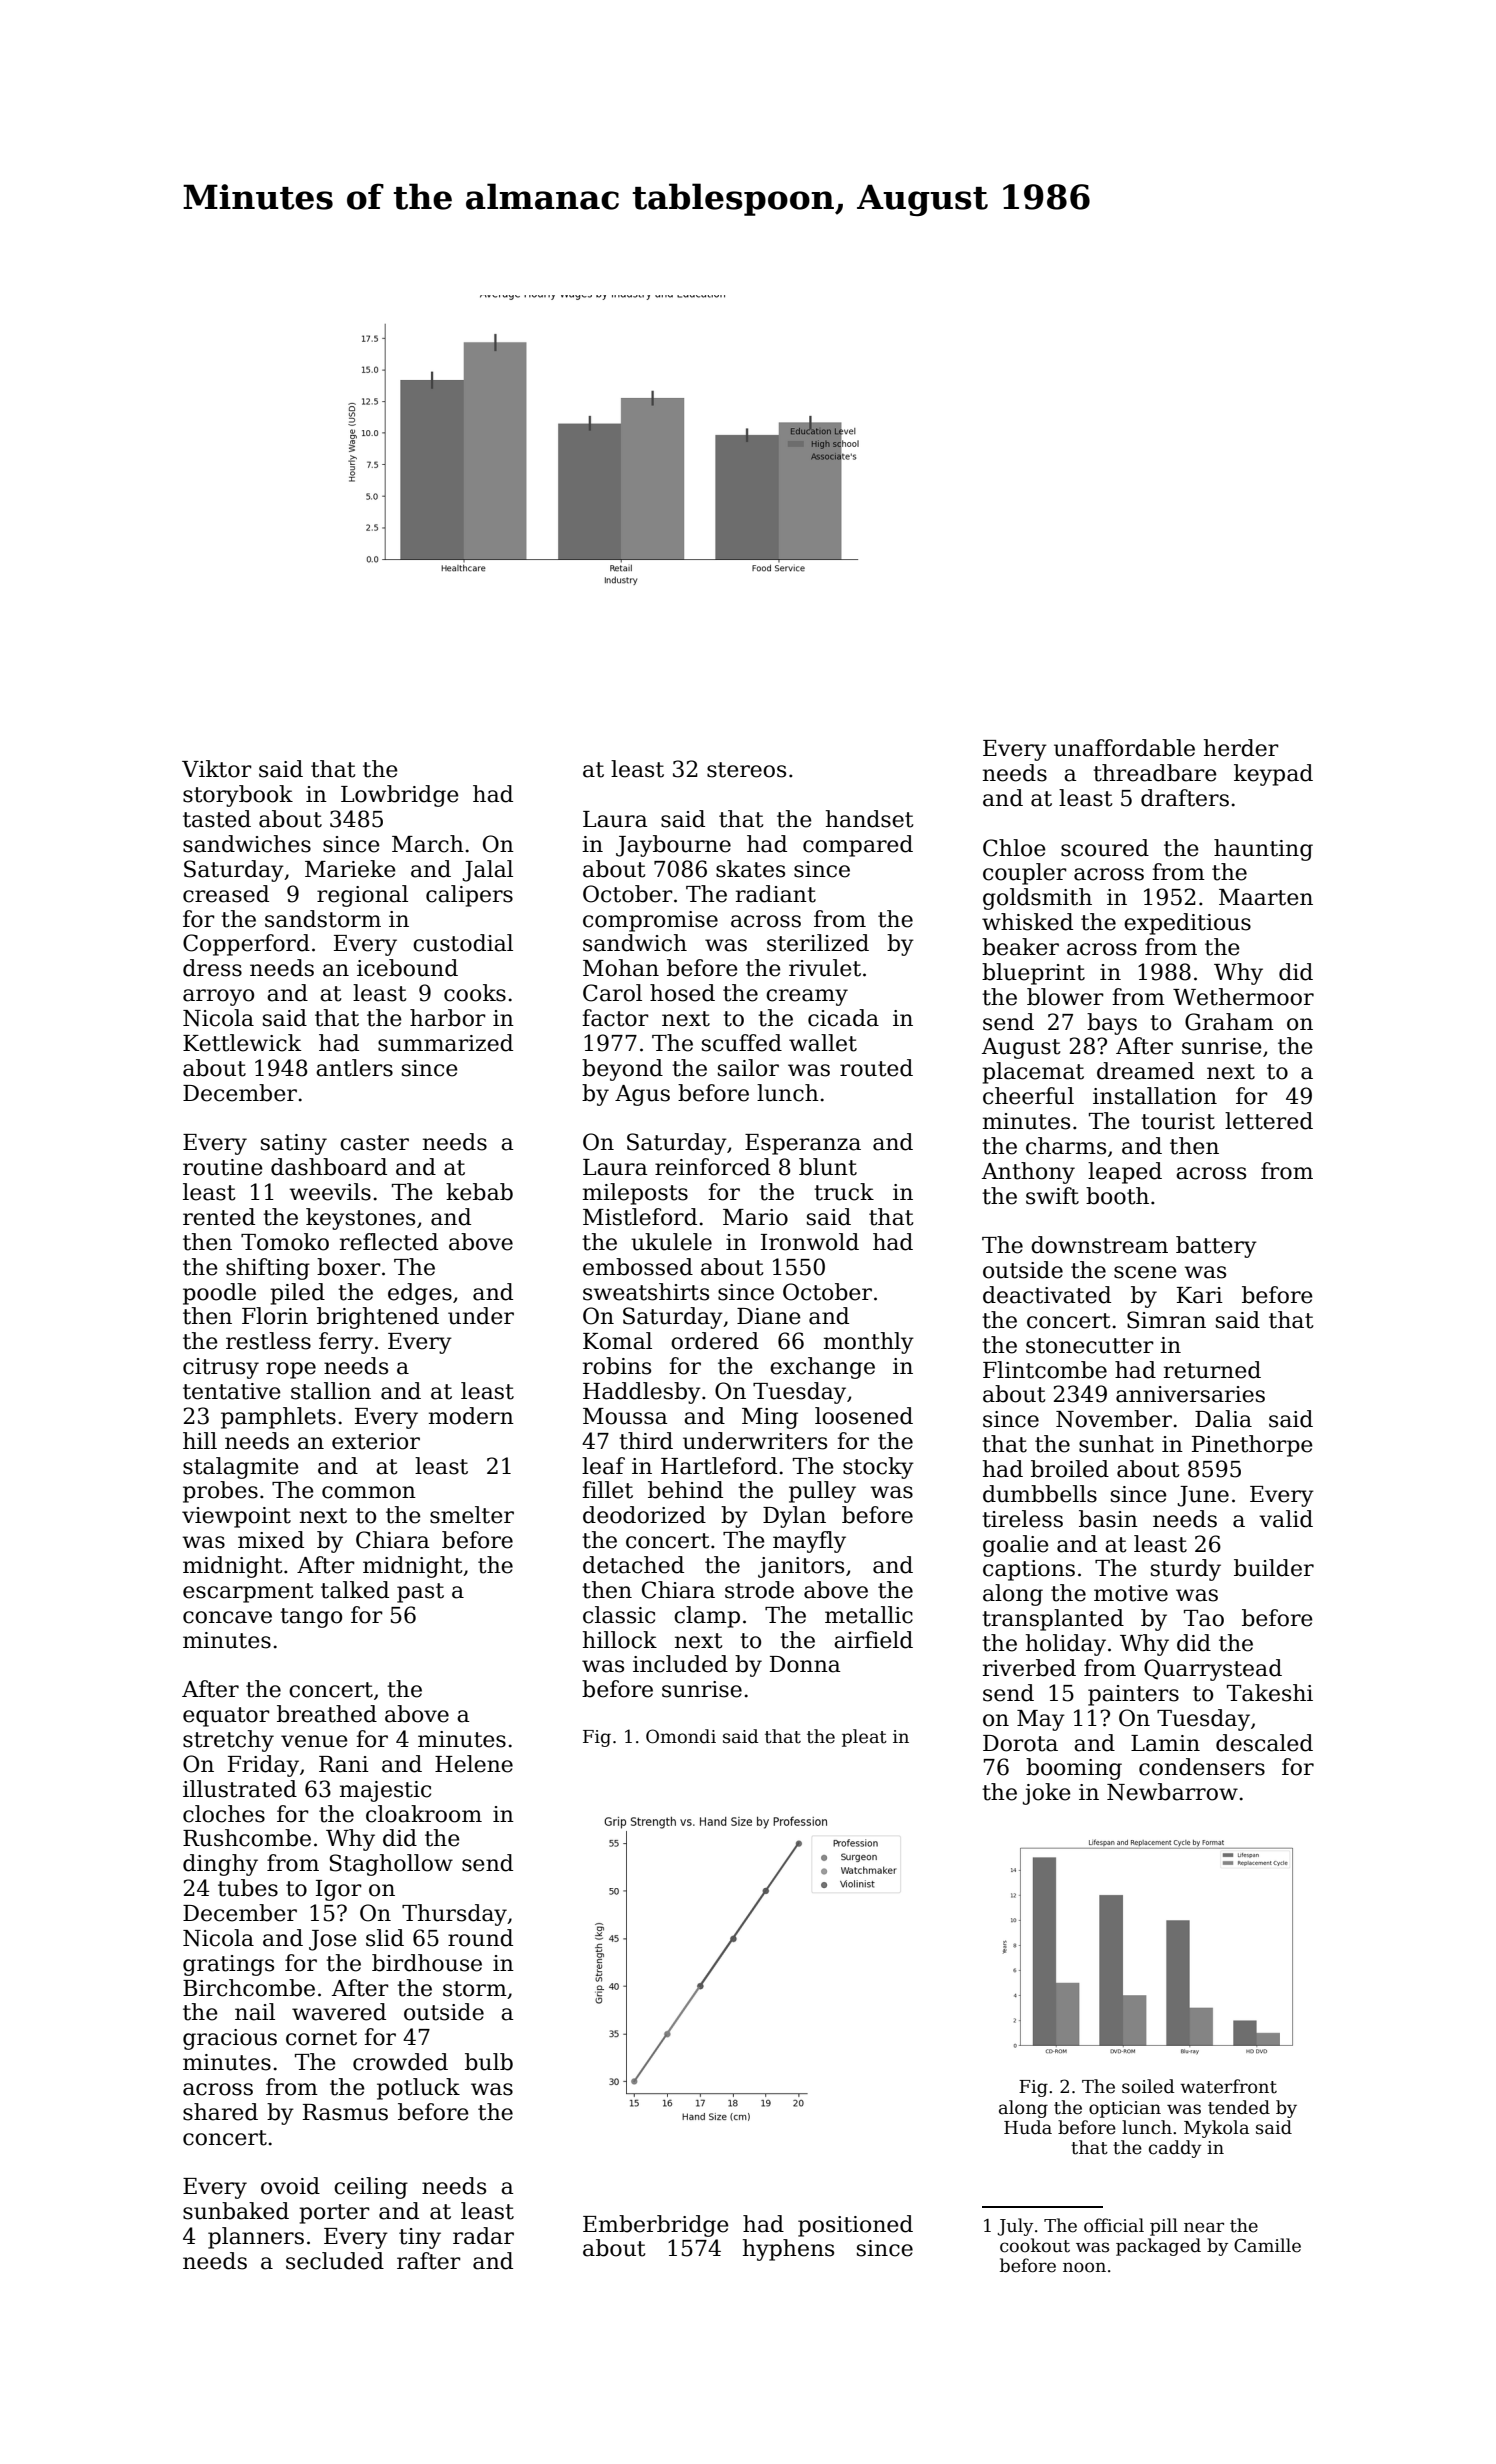  I want to click on embossed, so click(638, 1267).
